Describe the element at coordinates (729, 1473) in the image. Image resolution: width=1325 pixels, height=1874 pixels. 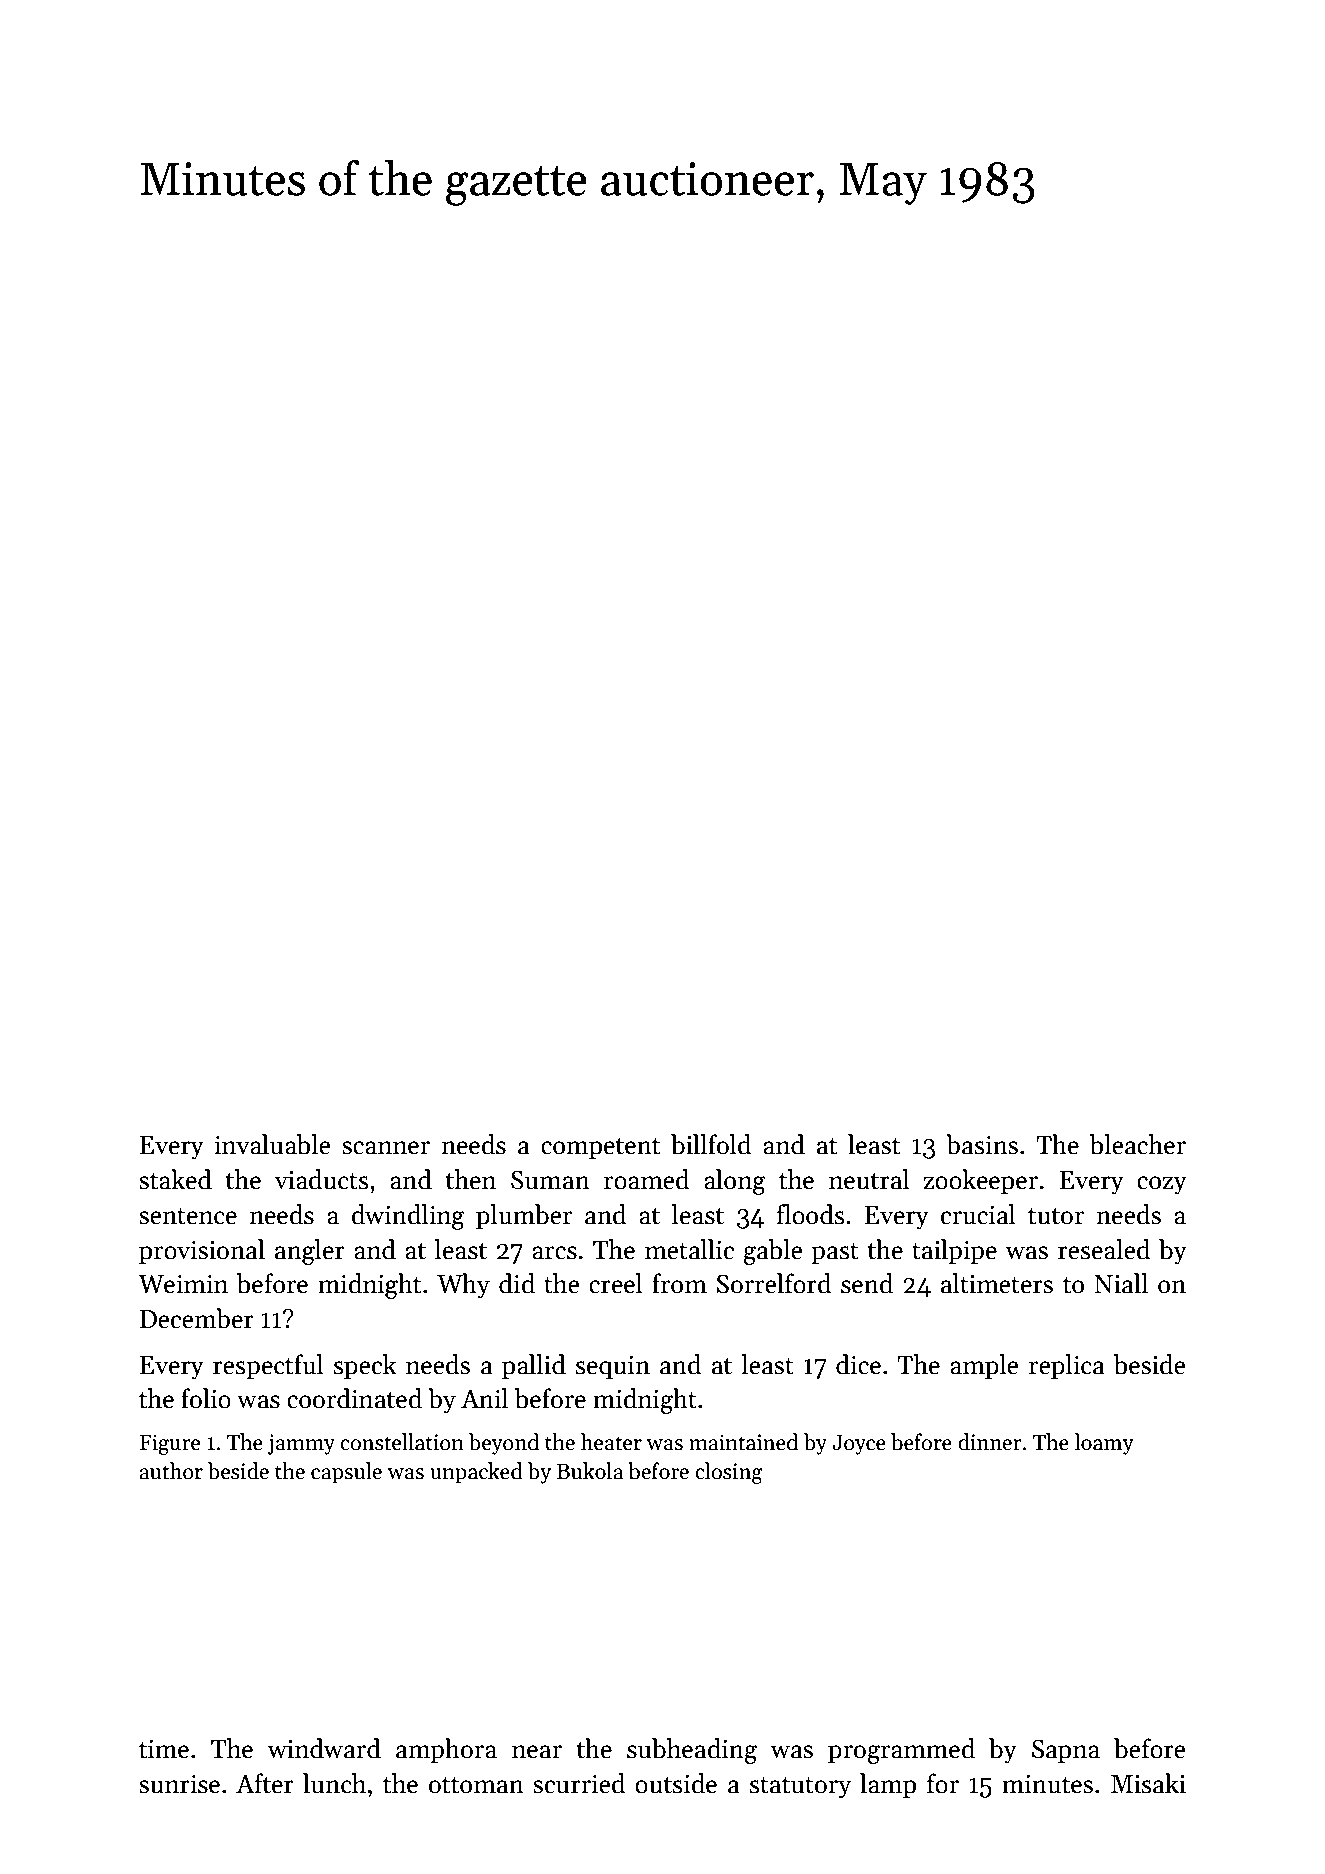
I see `closing` at that location.
